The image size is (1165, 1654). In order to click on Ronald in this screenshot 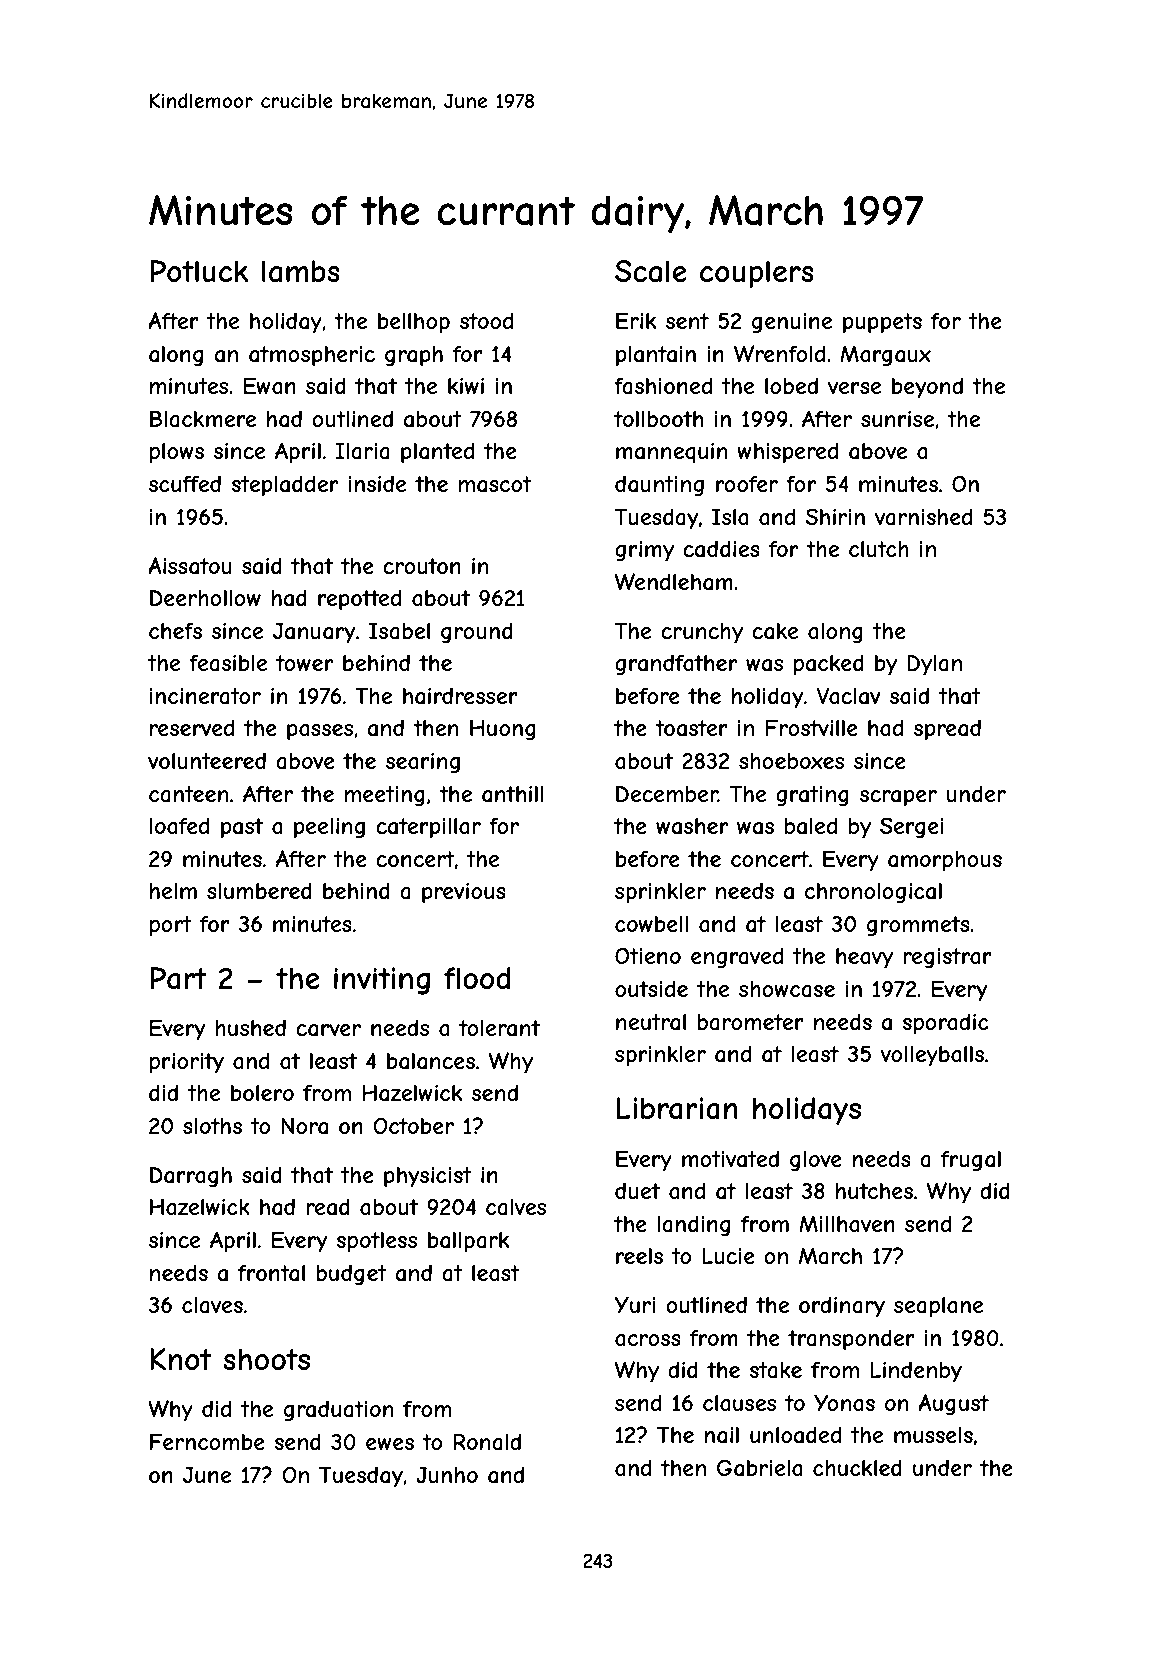, I will do `click(487, 1442)`.
